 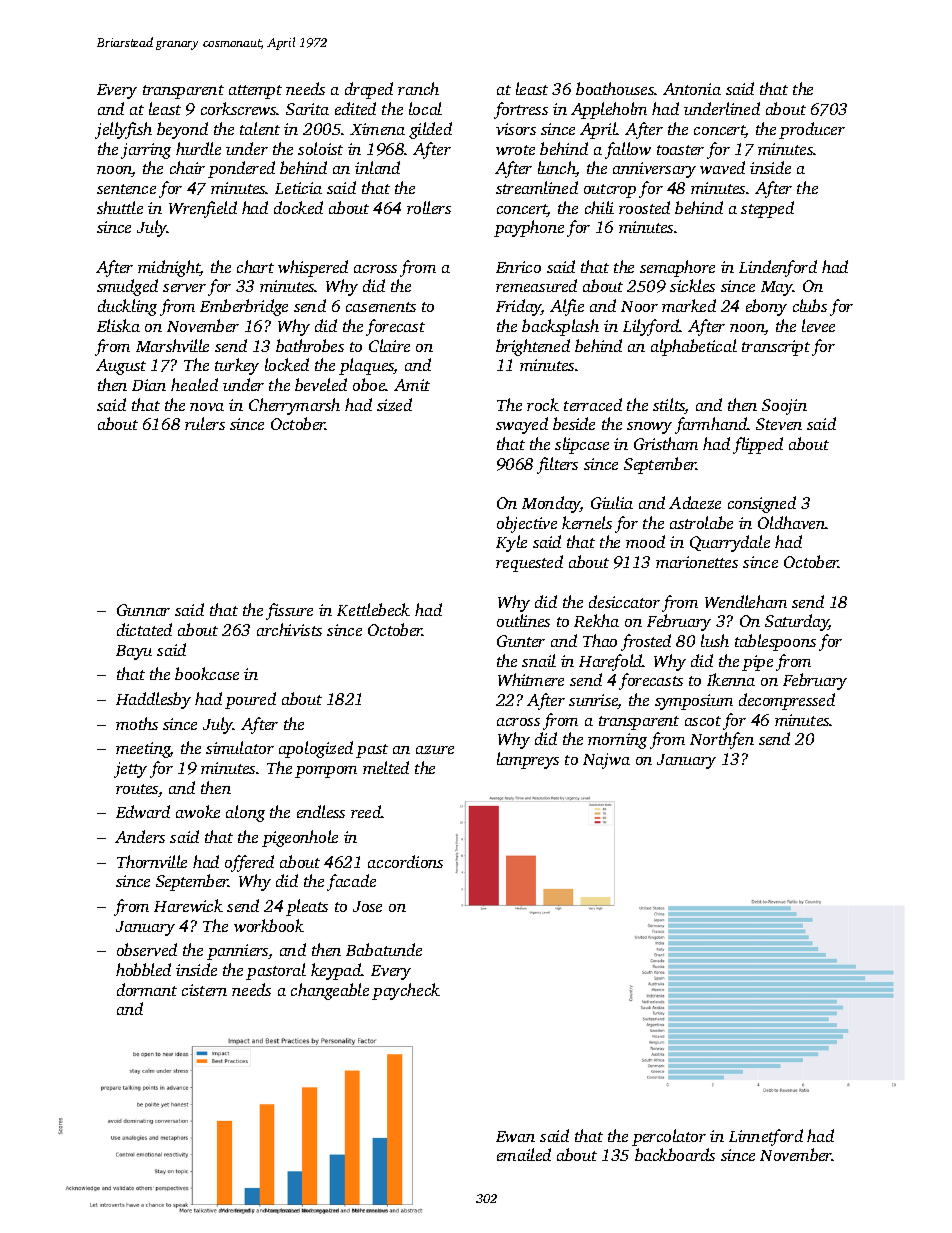 I want to click on Antonia, so click(x=692, y=89).
